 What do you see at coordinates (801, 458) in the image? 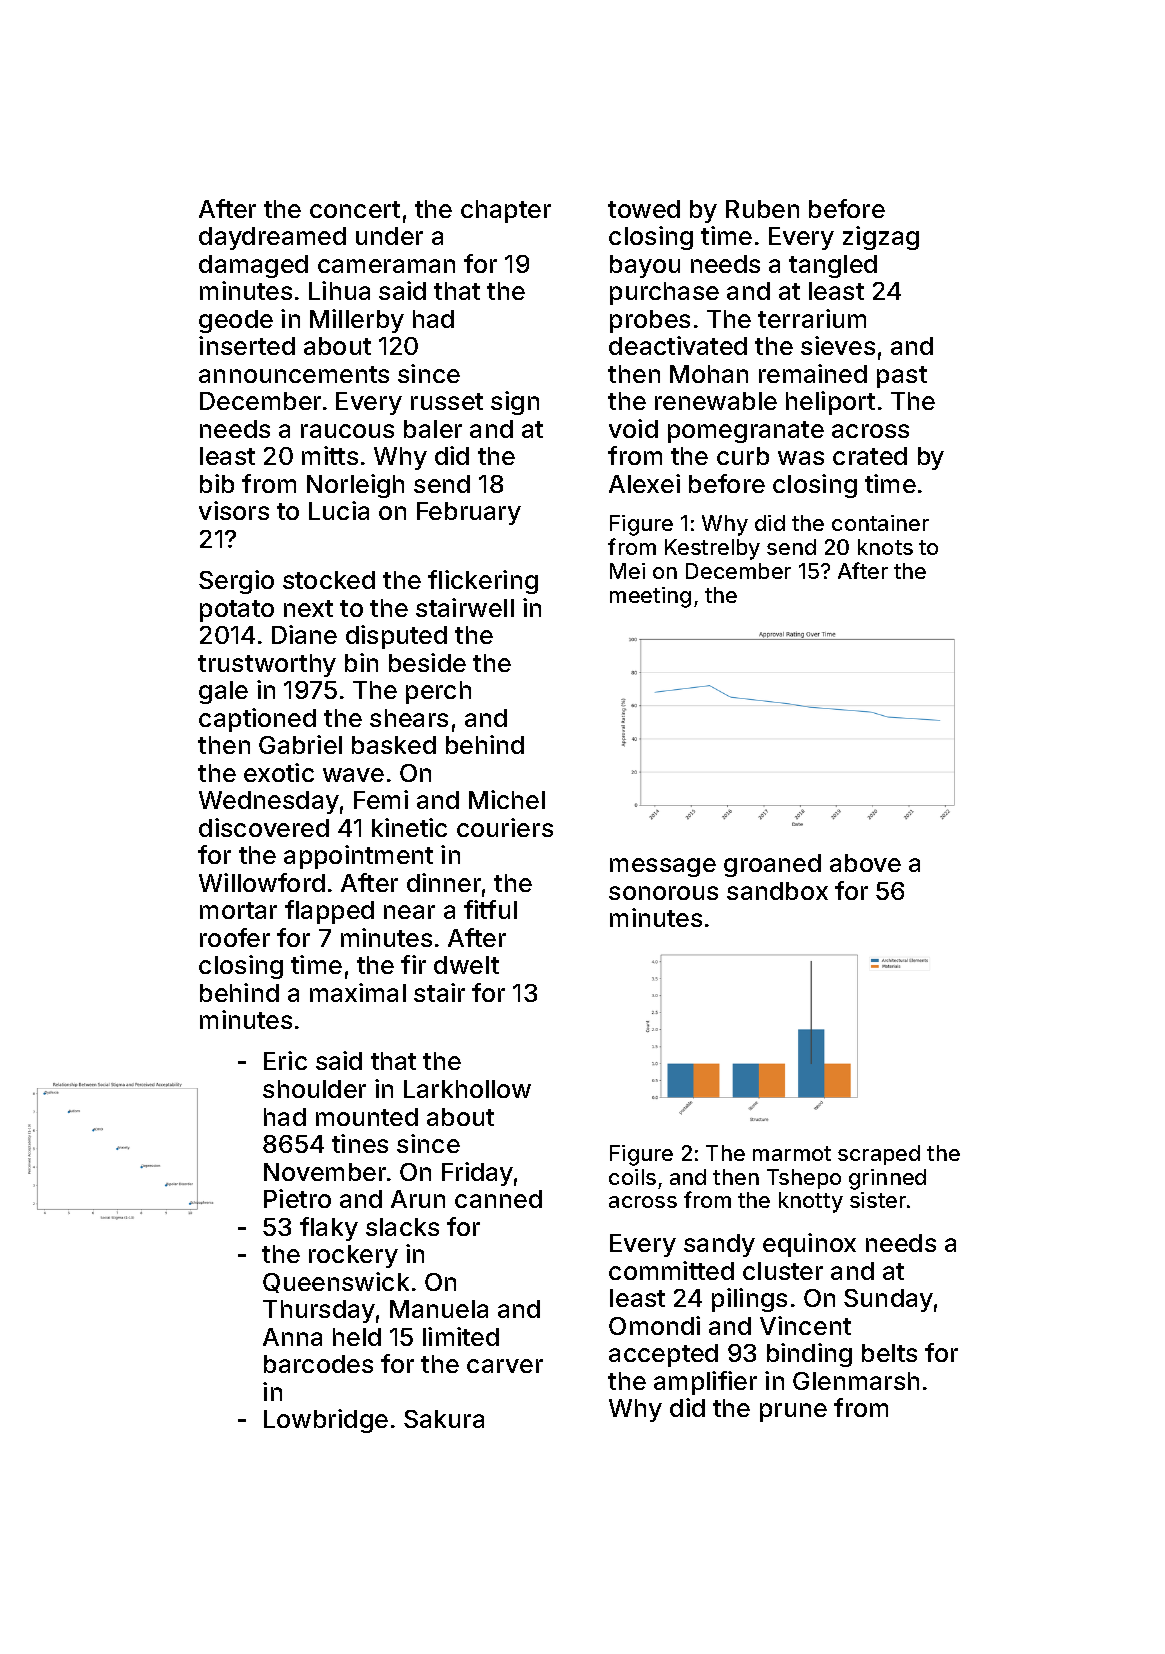
I see `was` at bounding box center [801, 458].
